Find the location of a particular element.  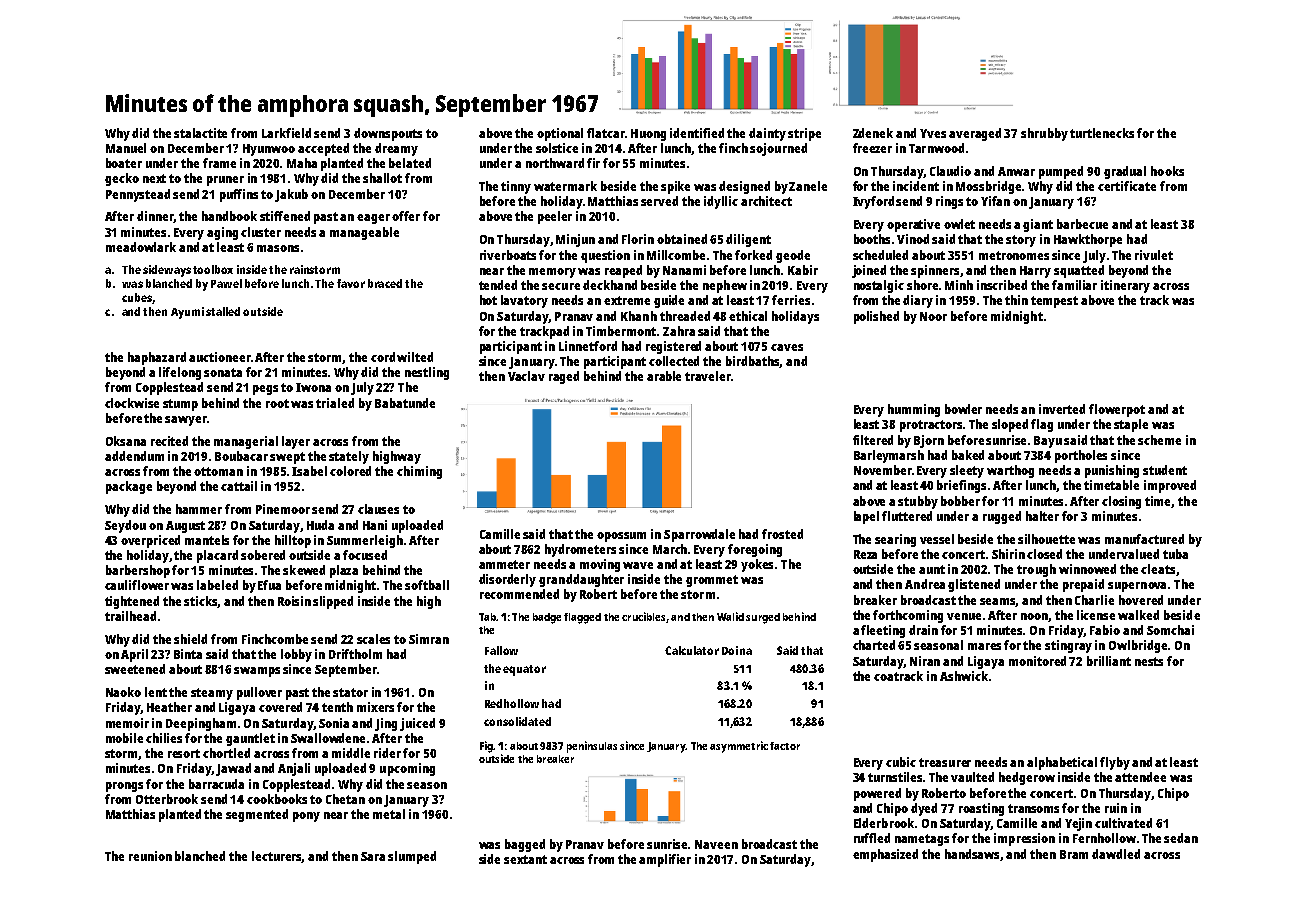

haphazard is located at coordinates (157, 358).
